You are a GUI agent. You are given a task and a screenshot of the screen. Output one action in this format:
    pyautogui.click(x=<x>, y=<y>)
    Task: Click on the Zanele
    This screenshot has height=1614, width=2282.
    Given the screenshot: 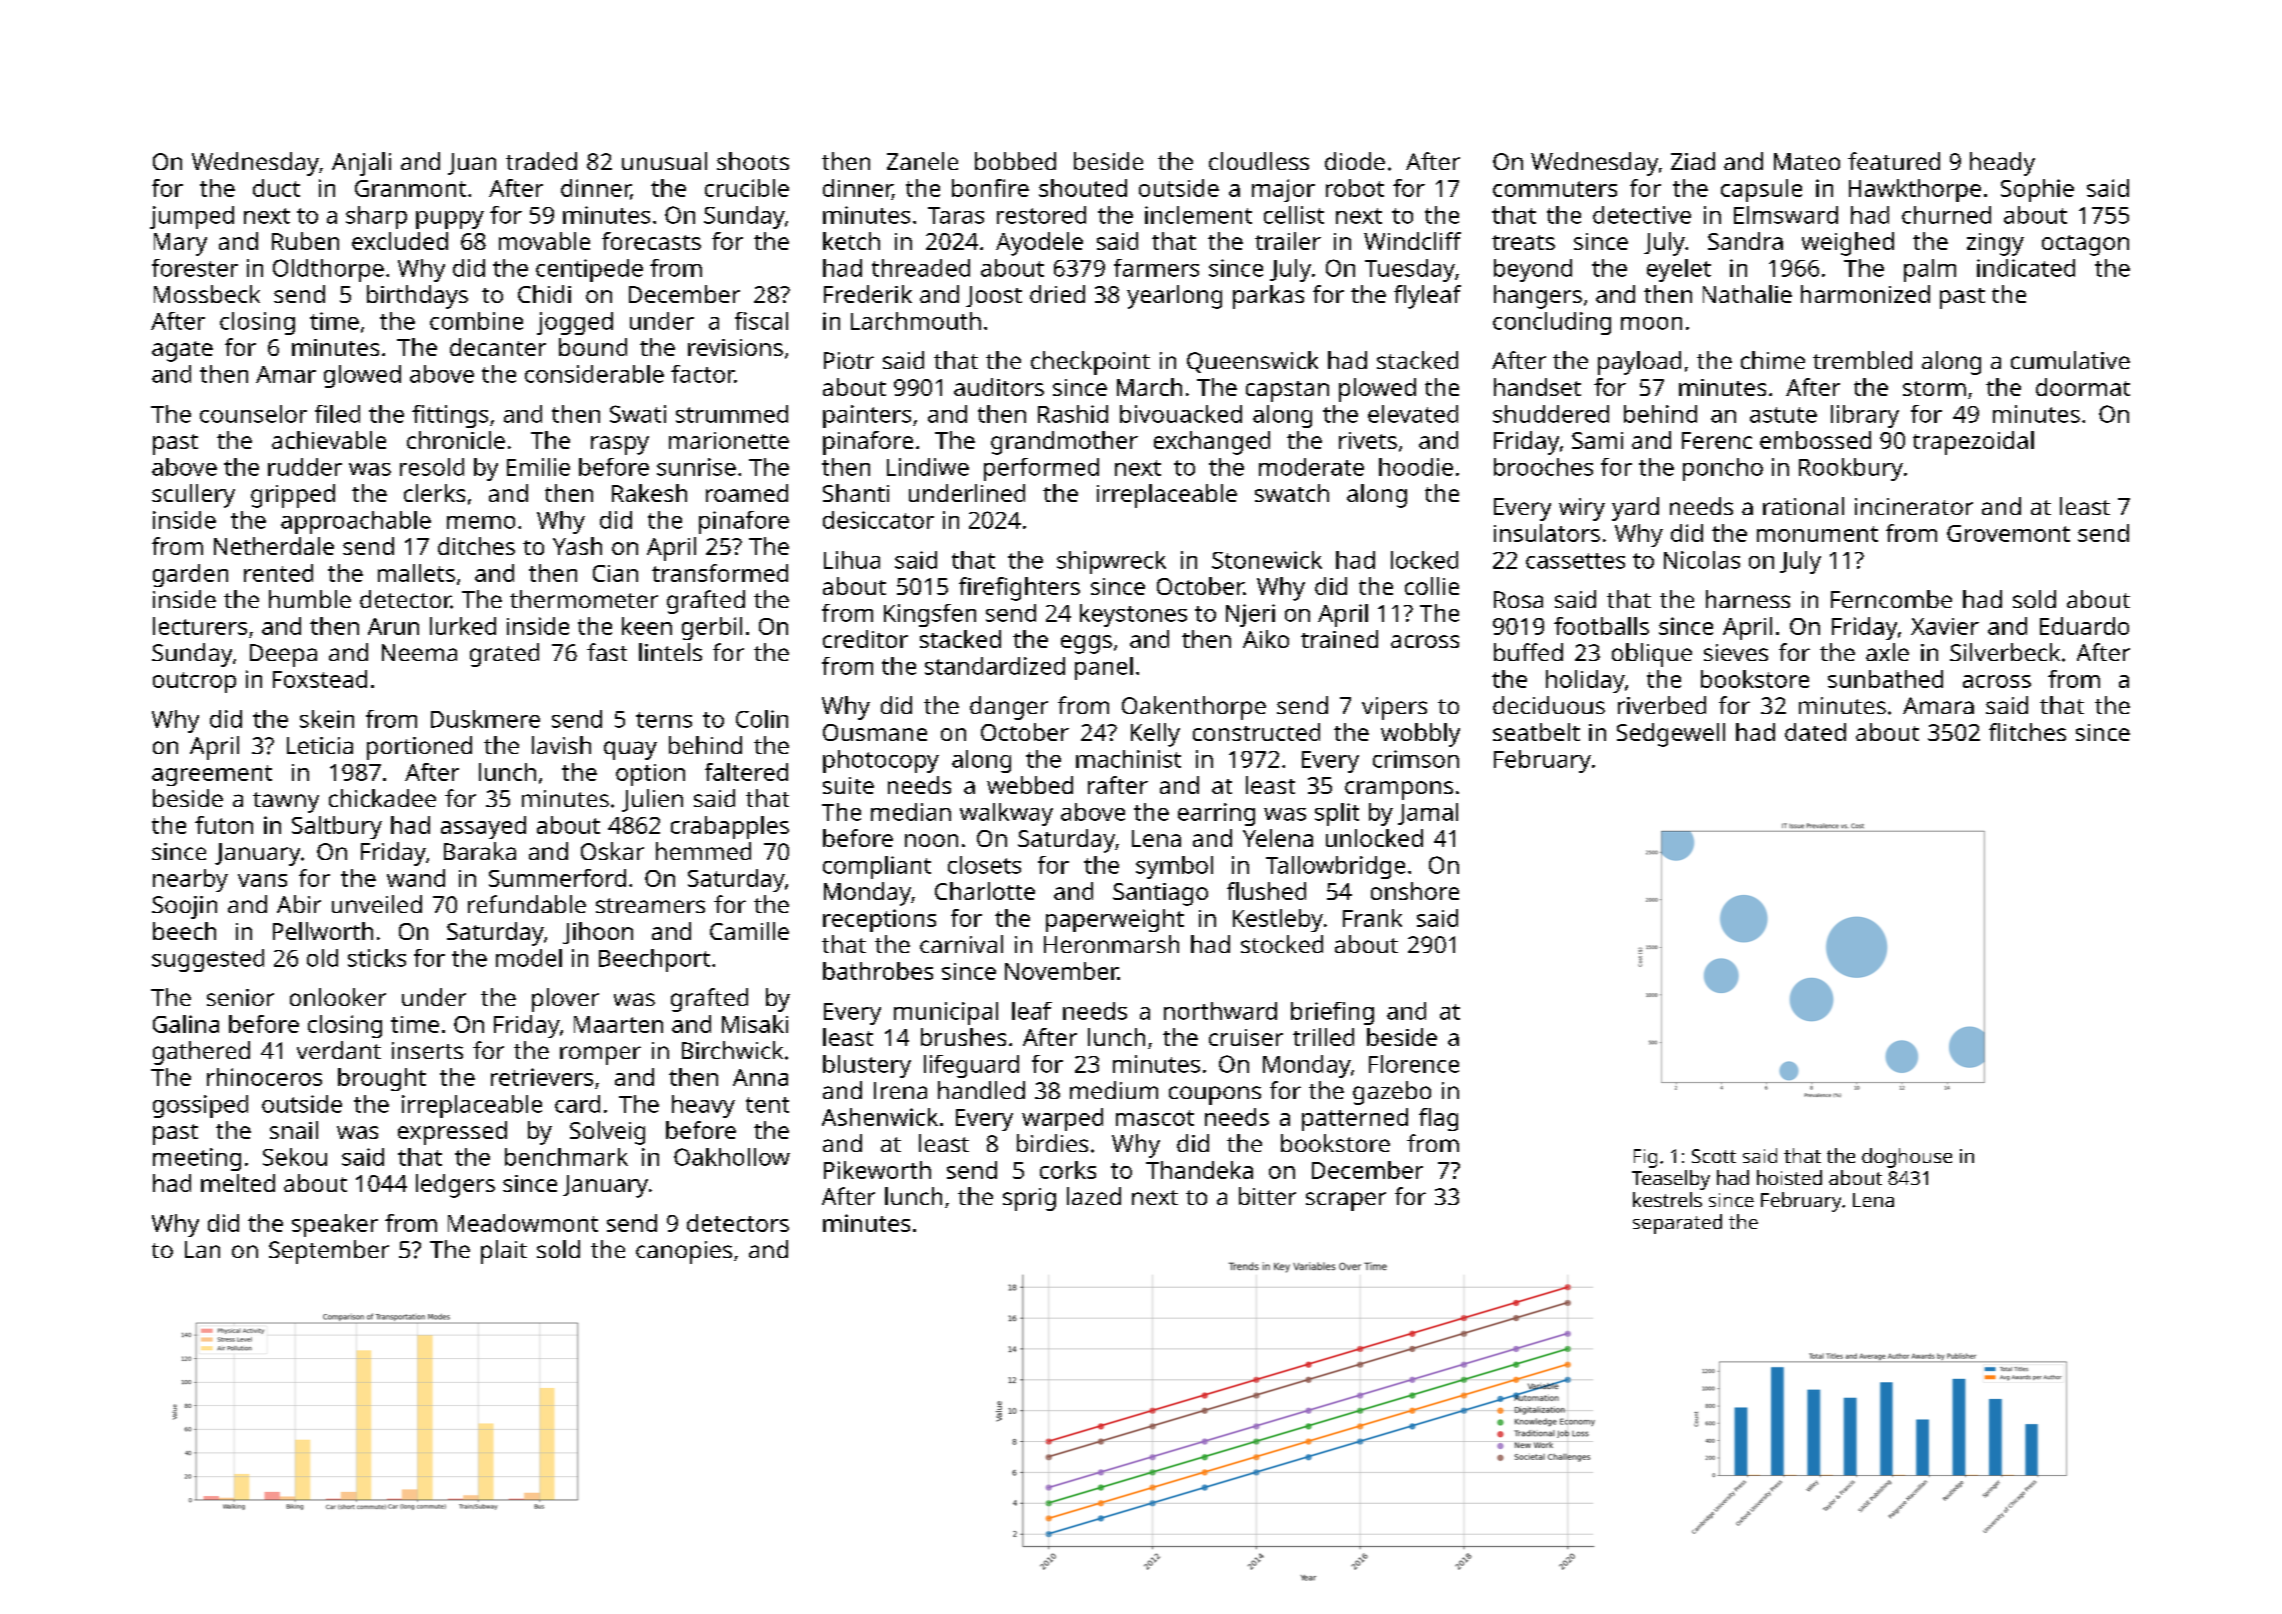 What is the action you would take?
    pyautogui.click(x=922, y=161)
